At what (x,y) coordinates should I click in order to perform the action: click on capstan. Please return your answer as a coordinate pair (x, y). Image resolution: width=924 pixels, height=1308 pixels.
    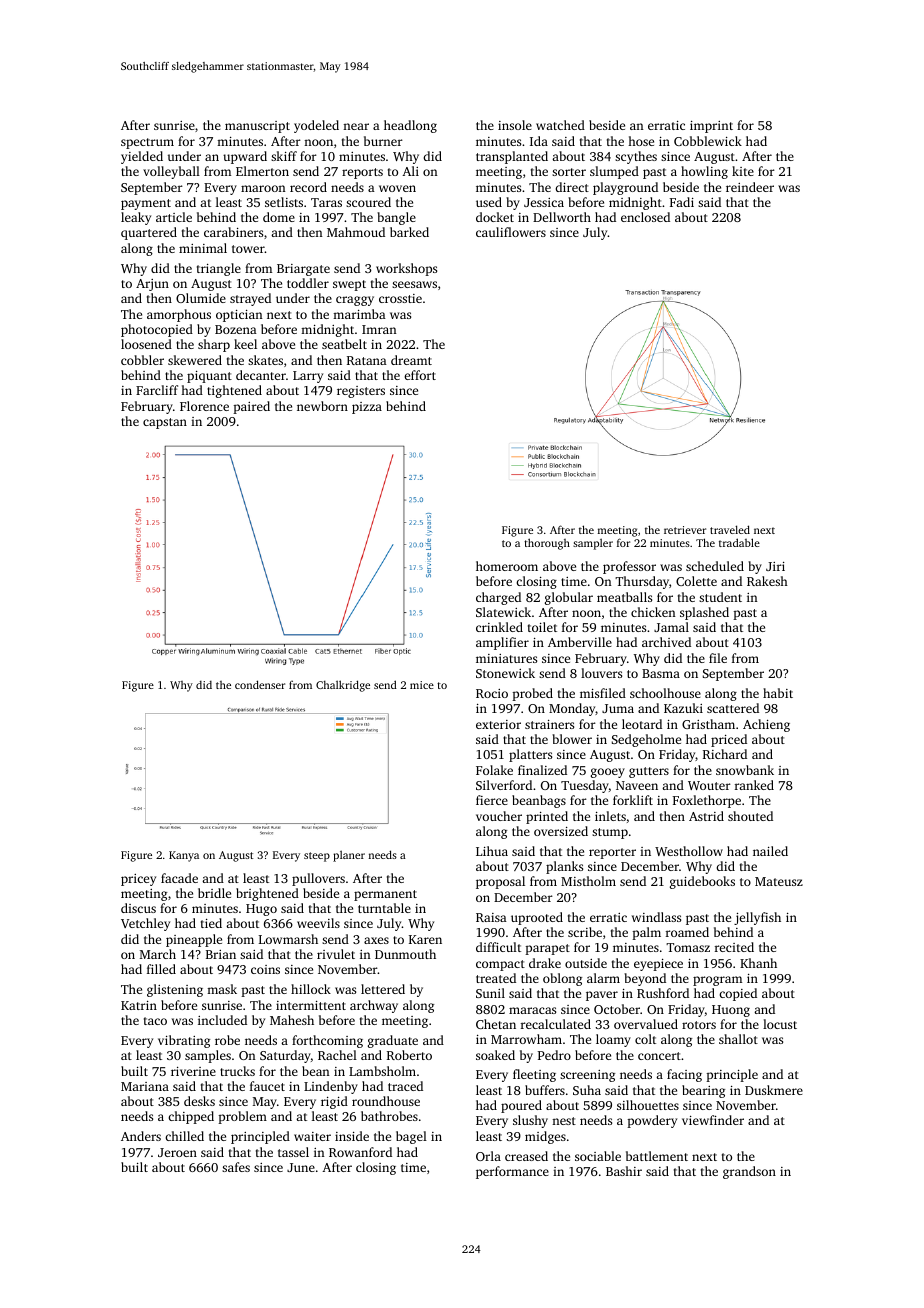
    Looking at the image, I should click on (165, 423).
